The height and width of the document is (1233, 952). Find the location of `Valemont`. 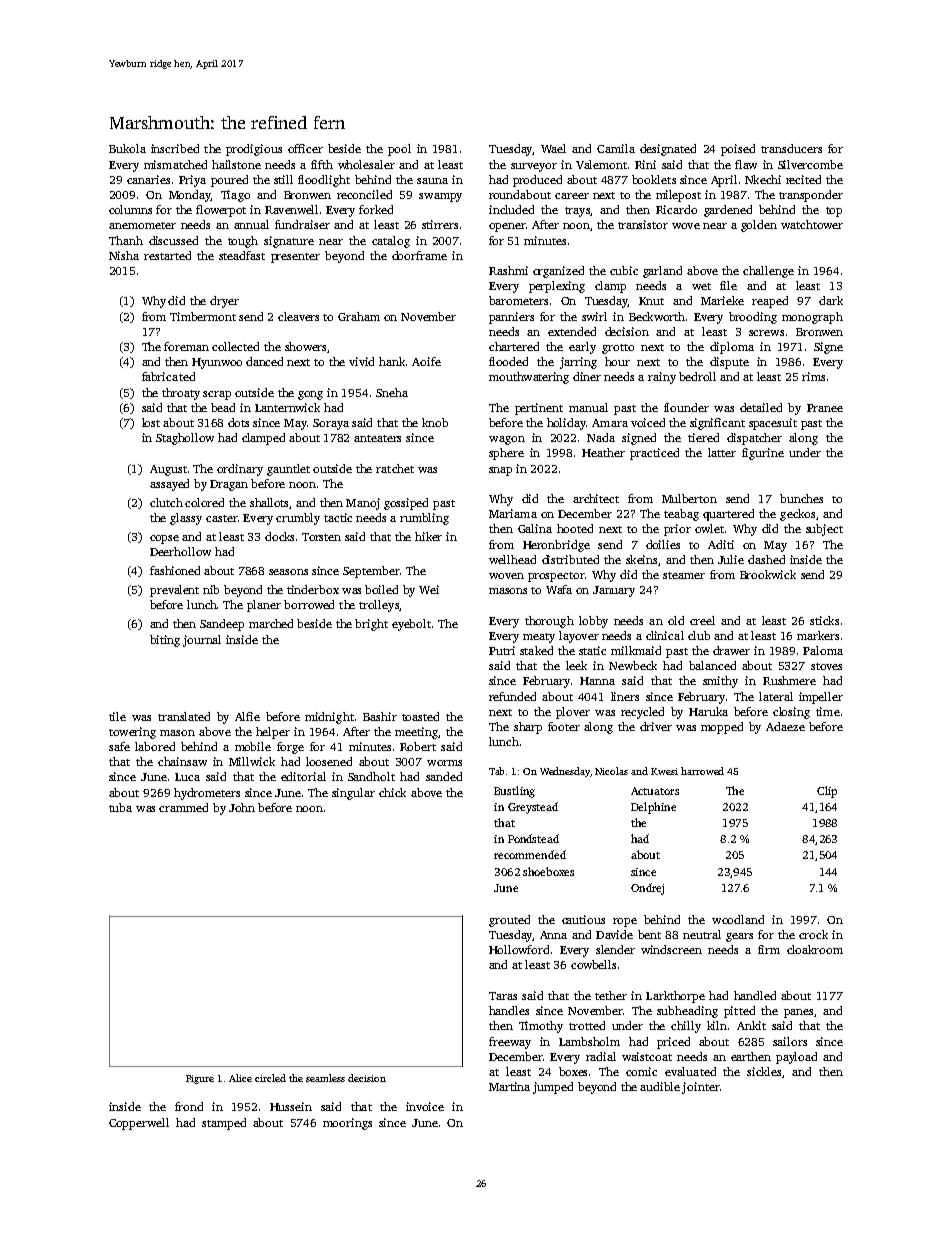

Valemont is located at coordinates (601, 164).
